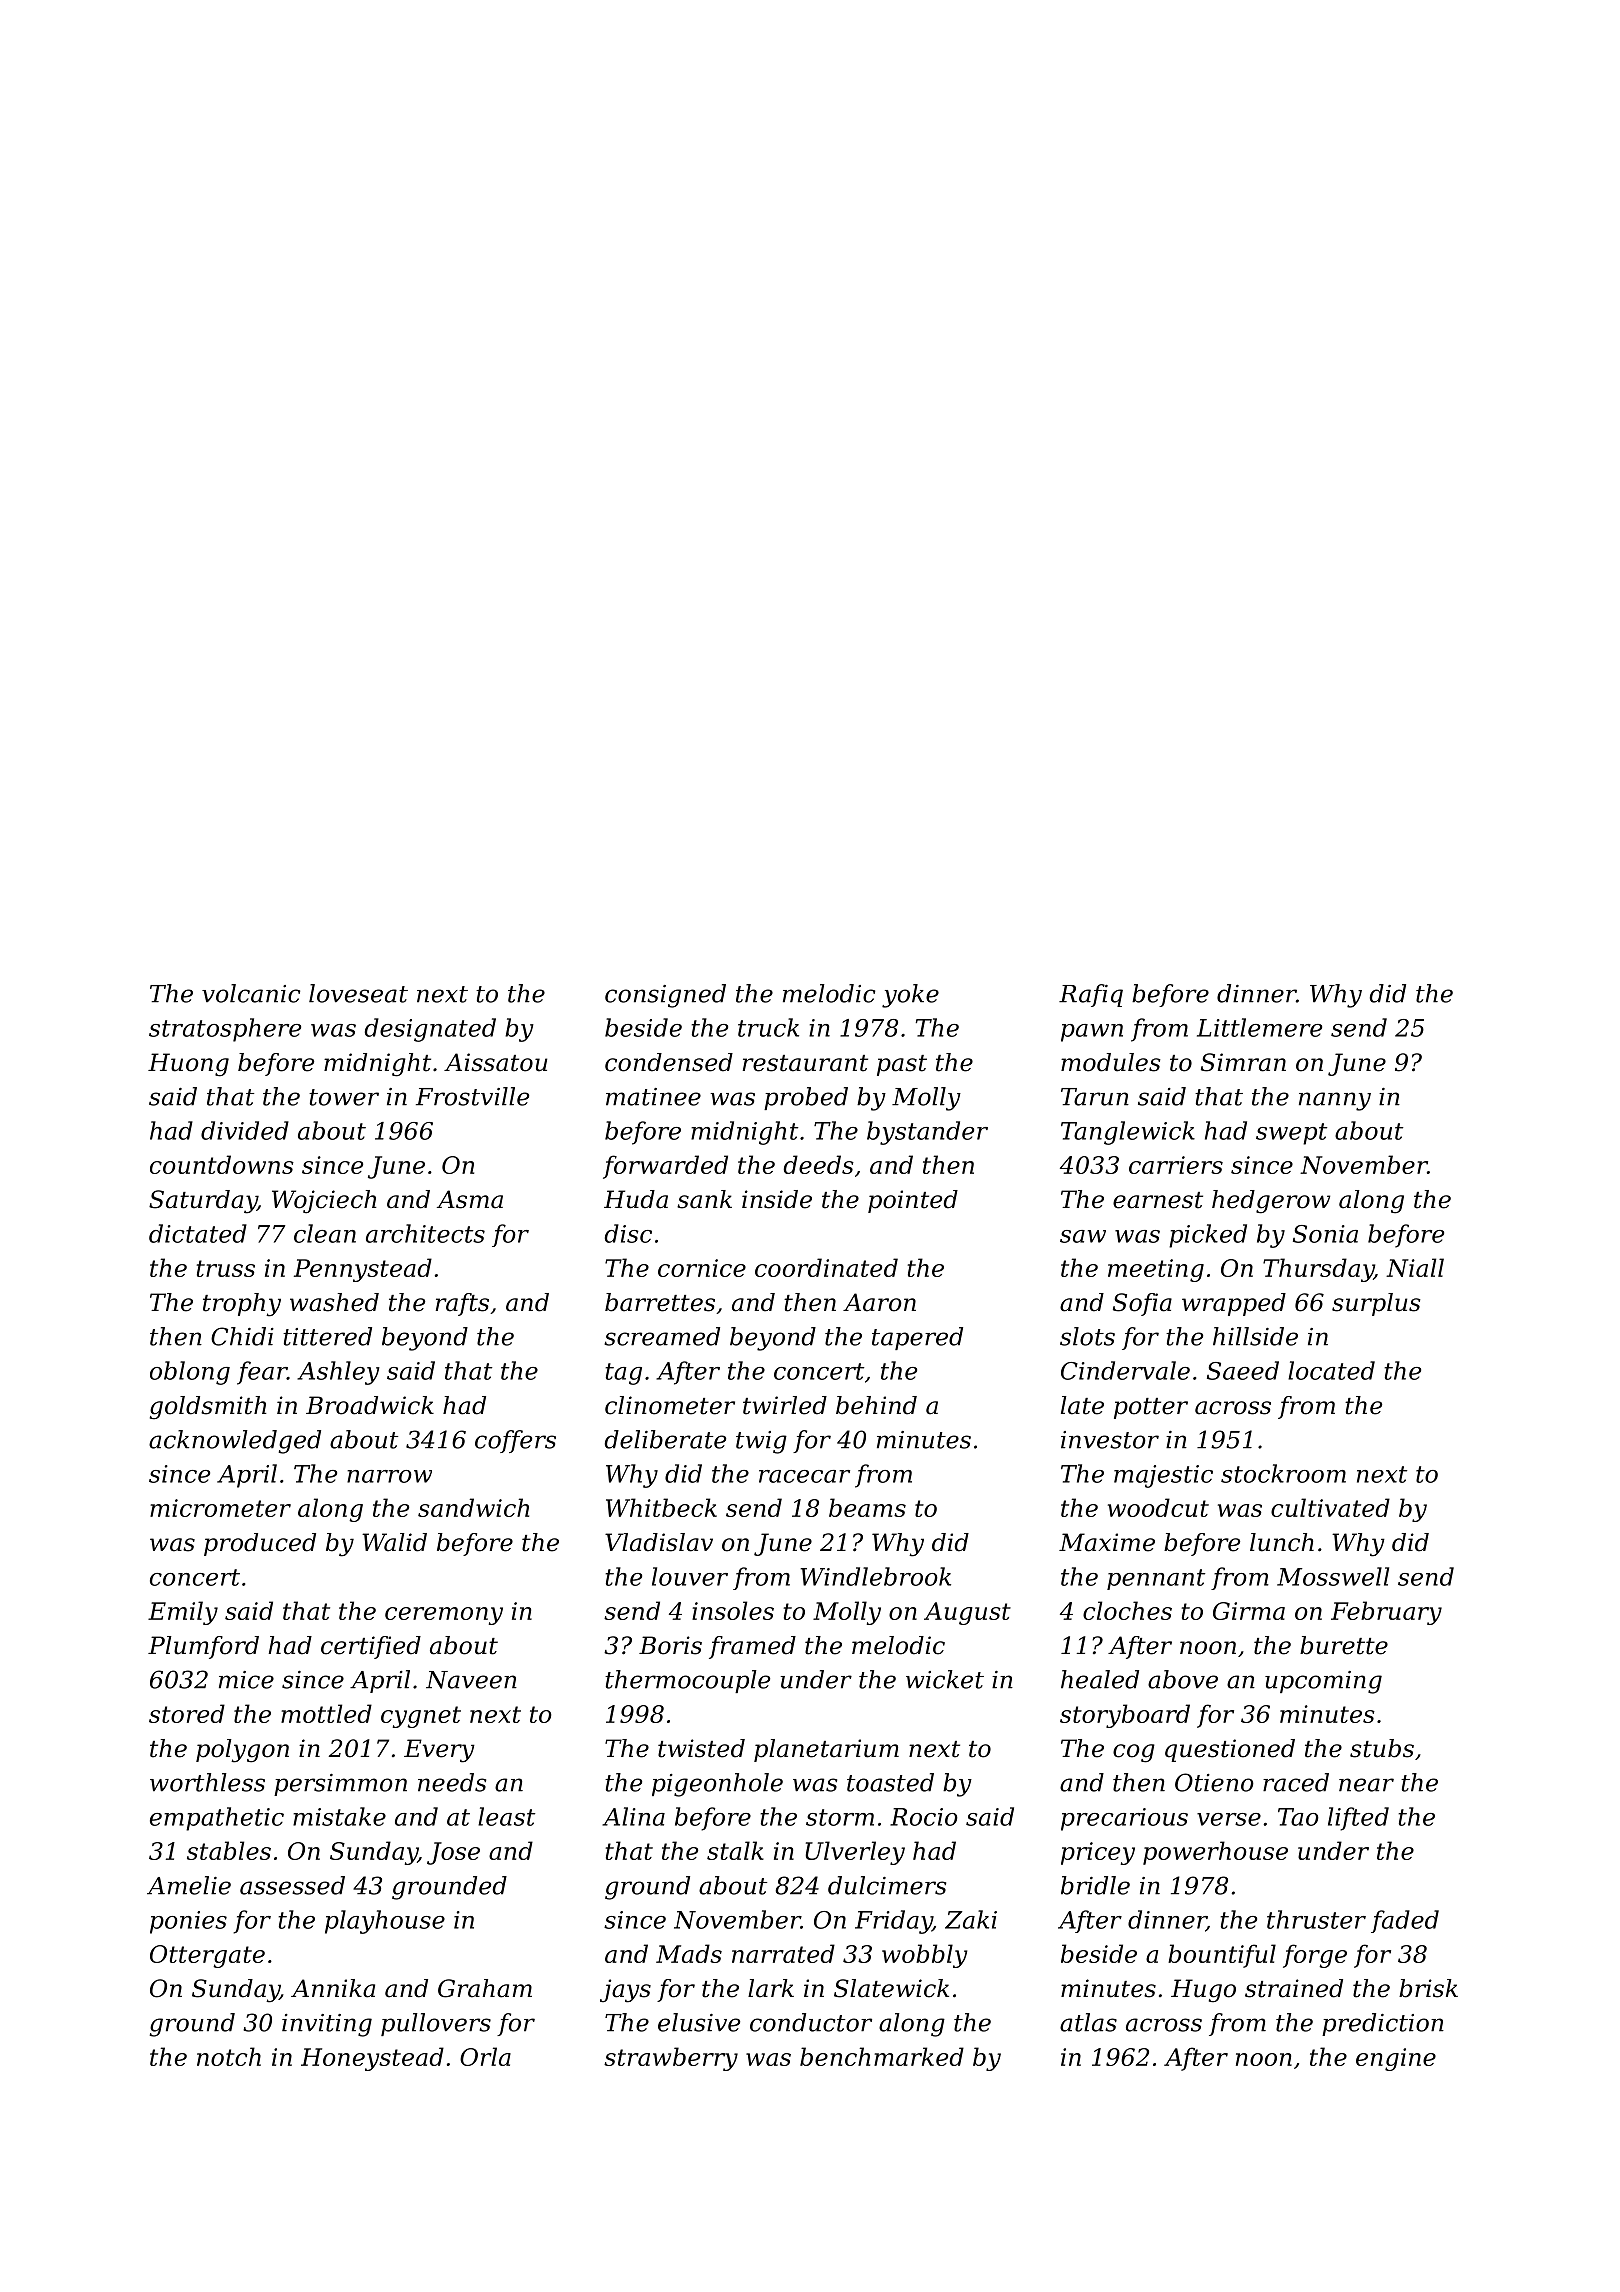  I want to click on stubs, so click(1382, 1748).
